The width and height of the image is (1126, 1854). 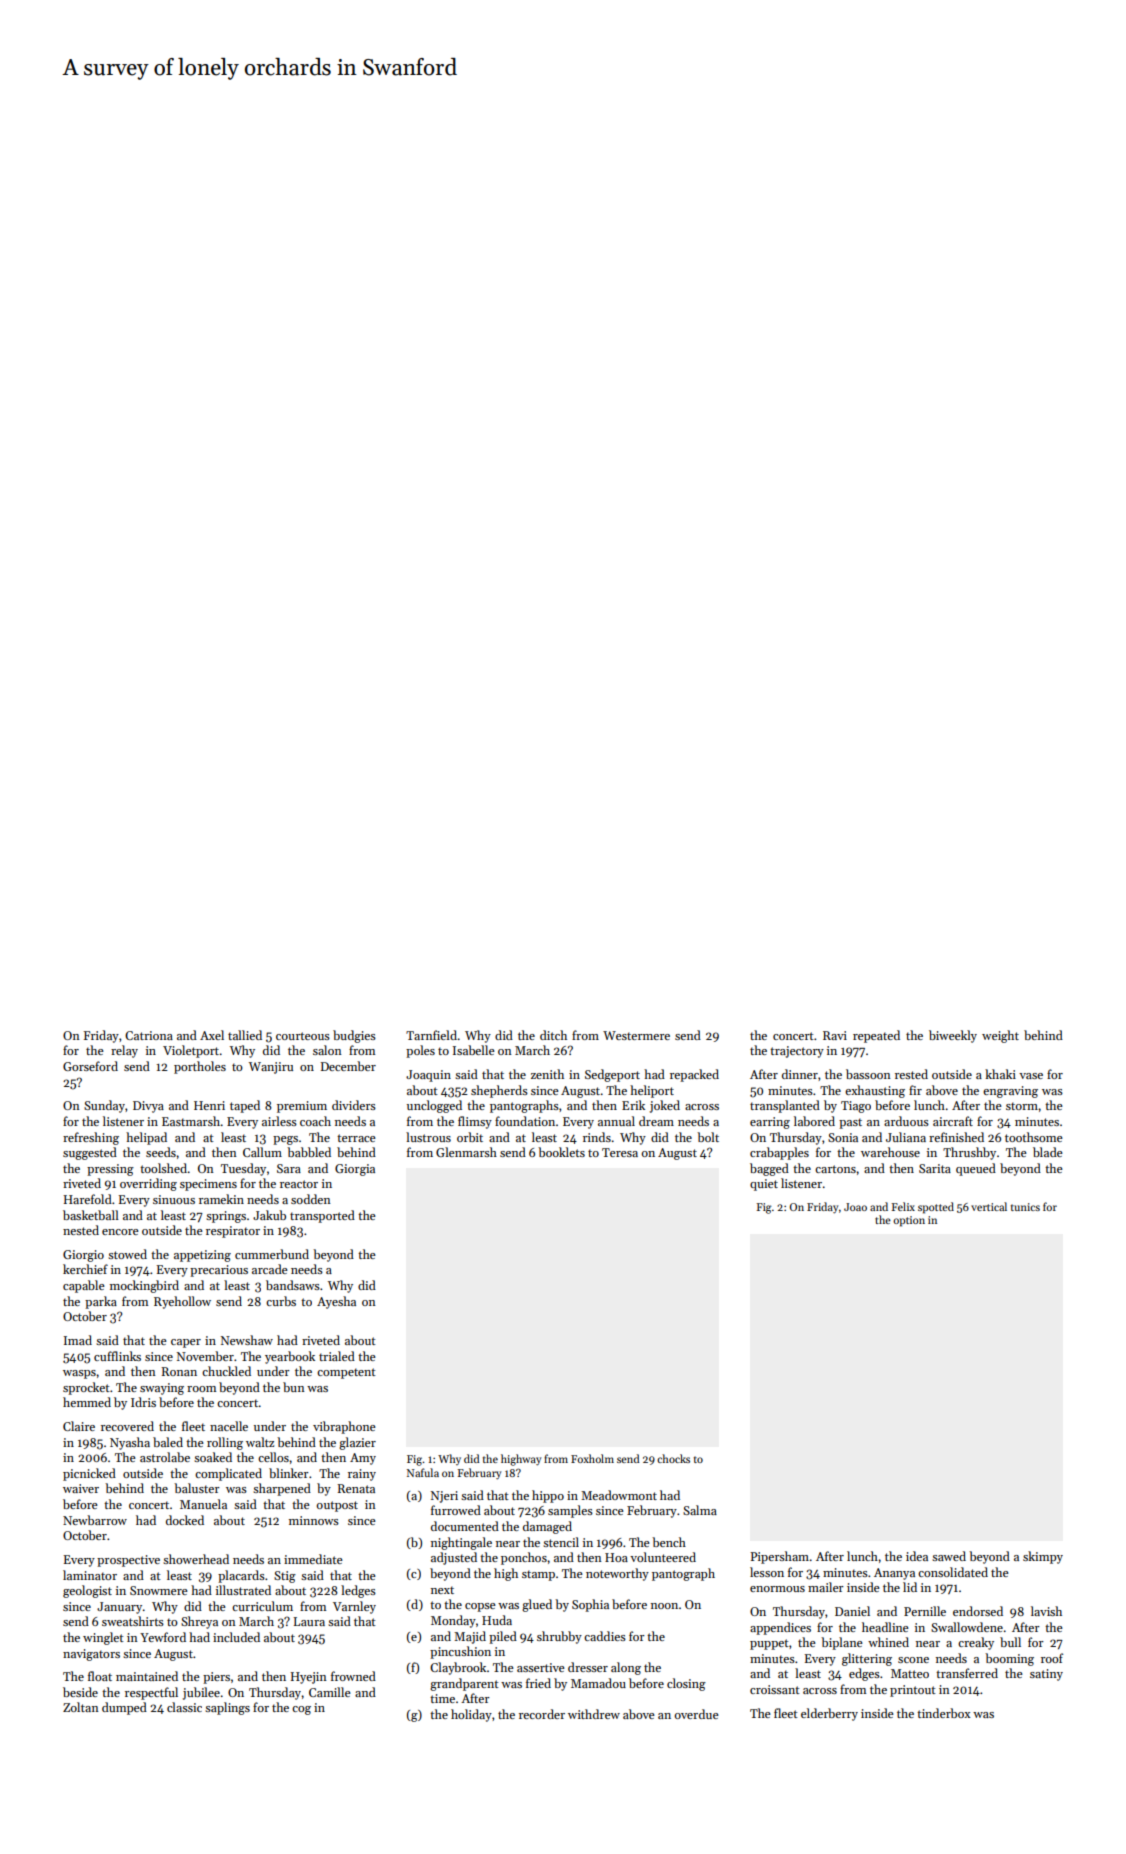 I want to click on Westermere, so click(x=636, y=1035).
